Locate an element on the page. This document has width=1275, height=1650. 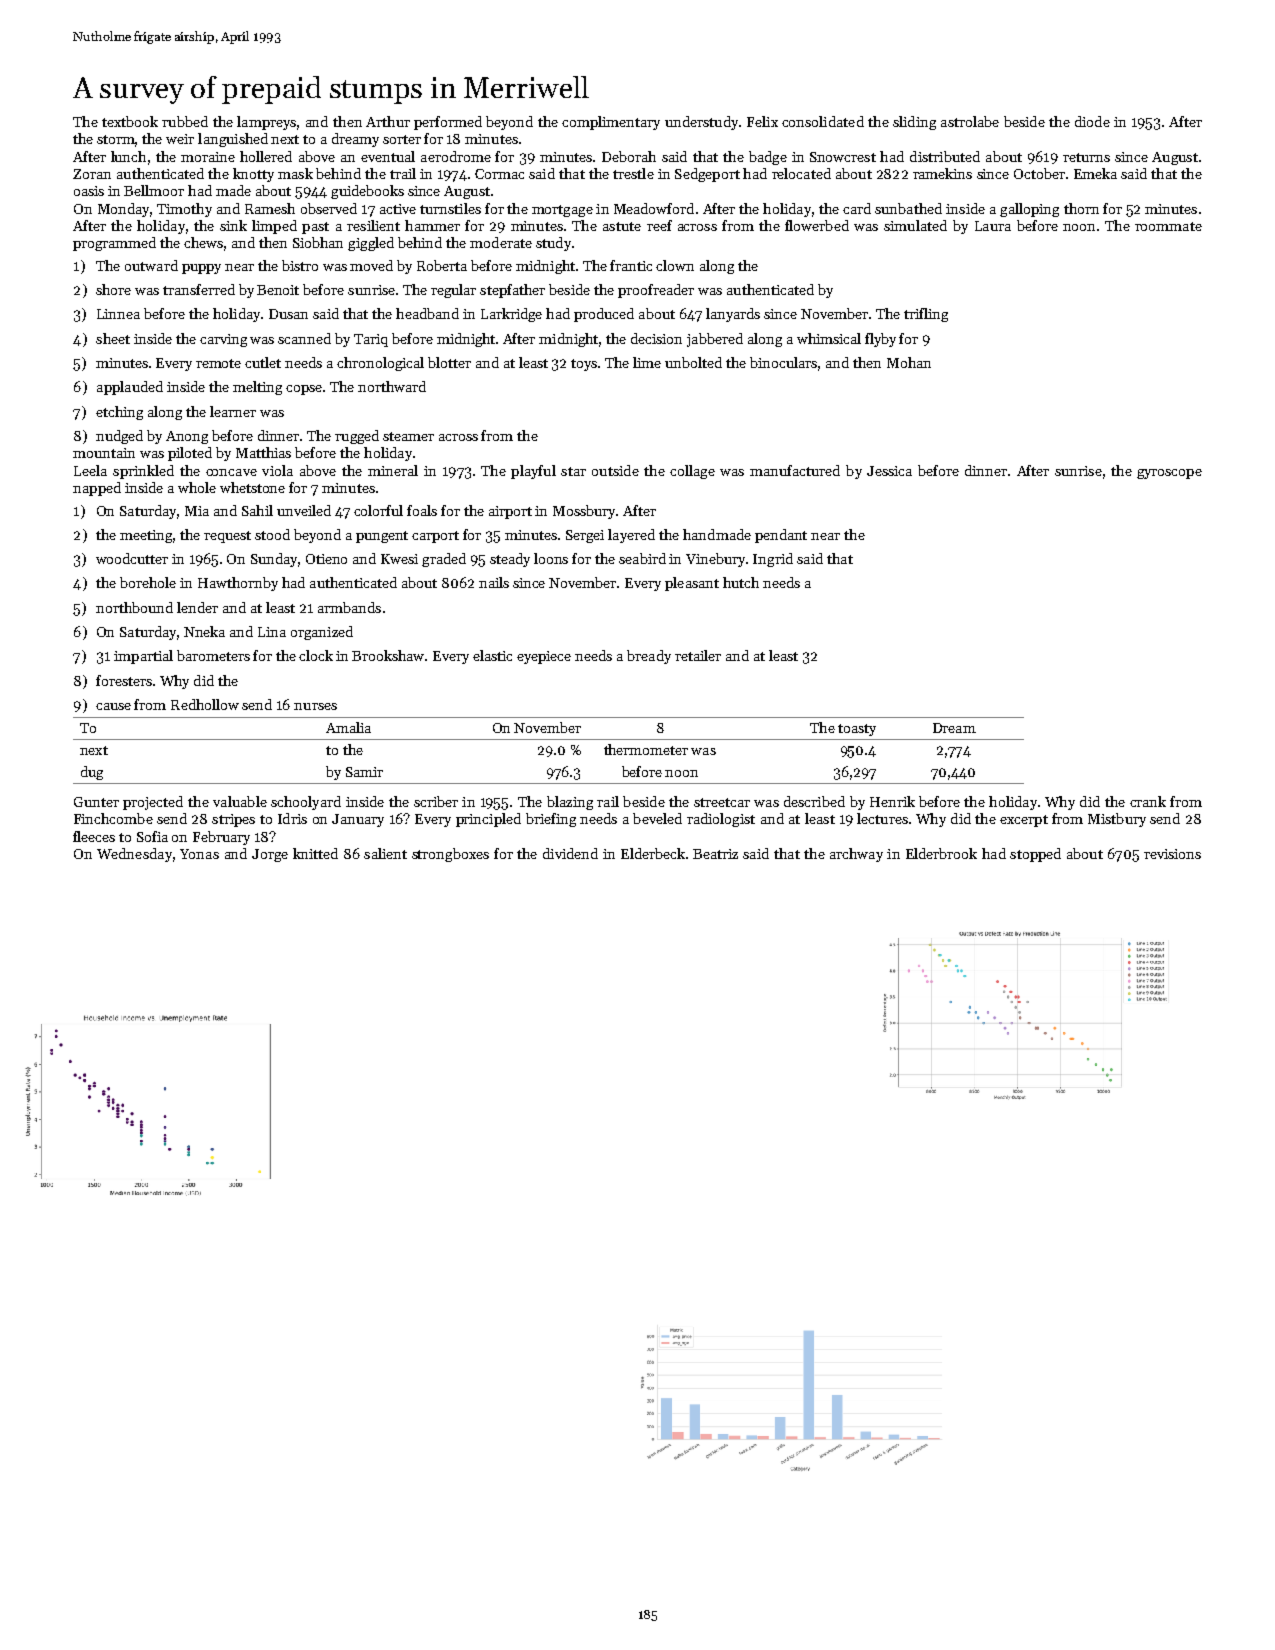
copse is located at coordinates (304, 390).
